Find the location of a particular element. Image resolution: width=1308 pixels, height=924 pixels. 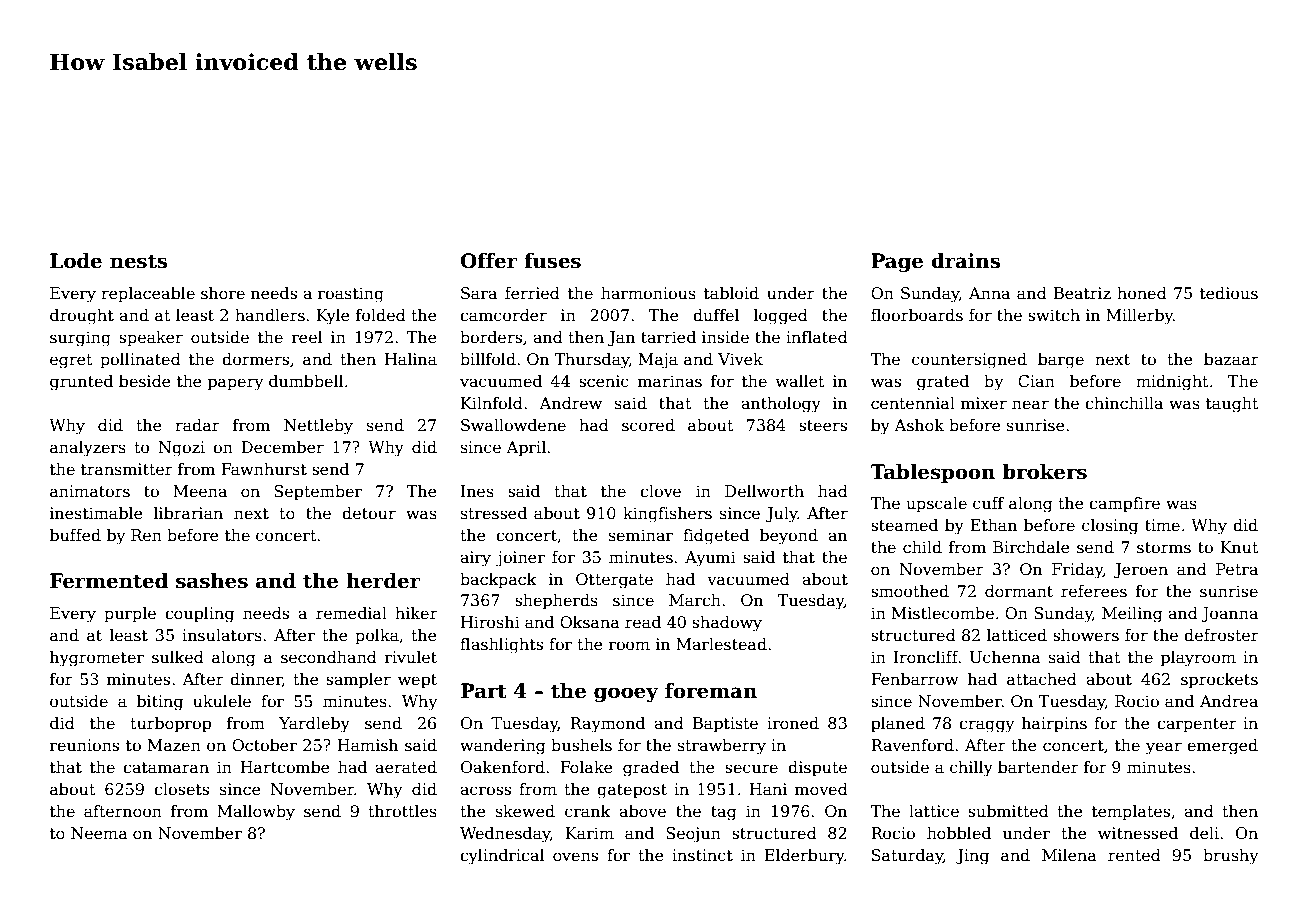

sashes is located at coordinates (212, 581).
